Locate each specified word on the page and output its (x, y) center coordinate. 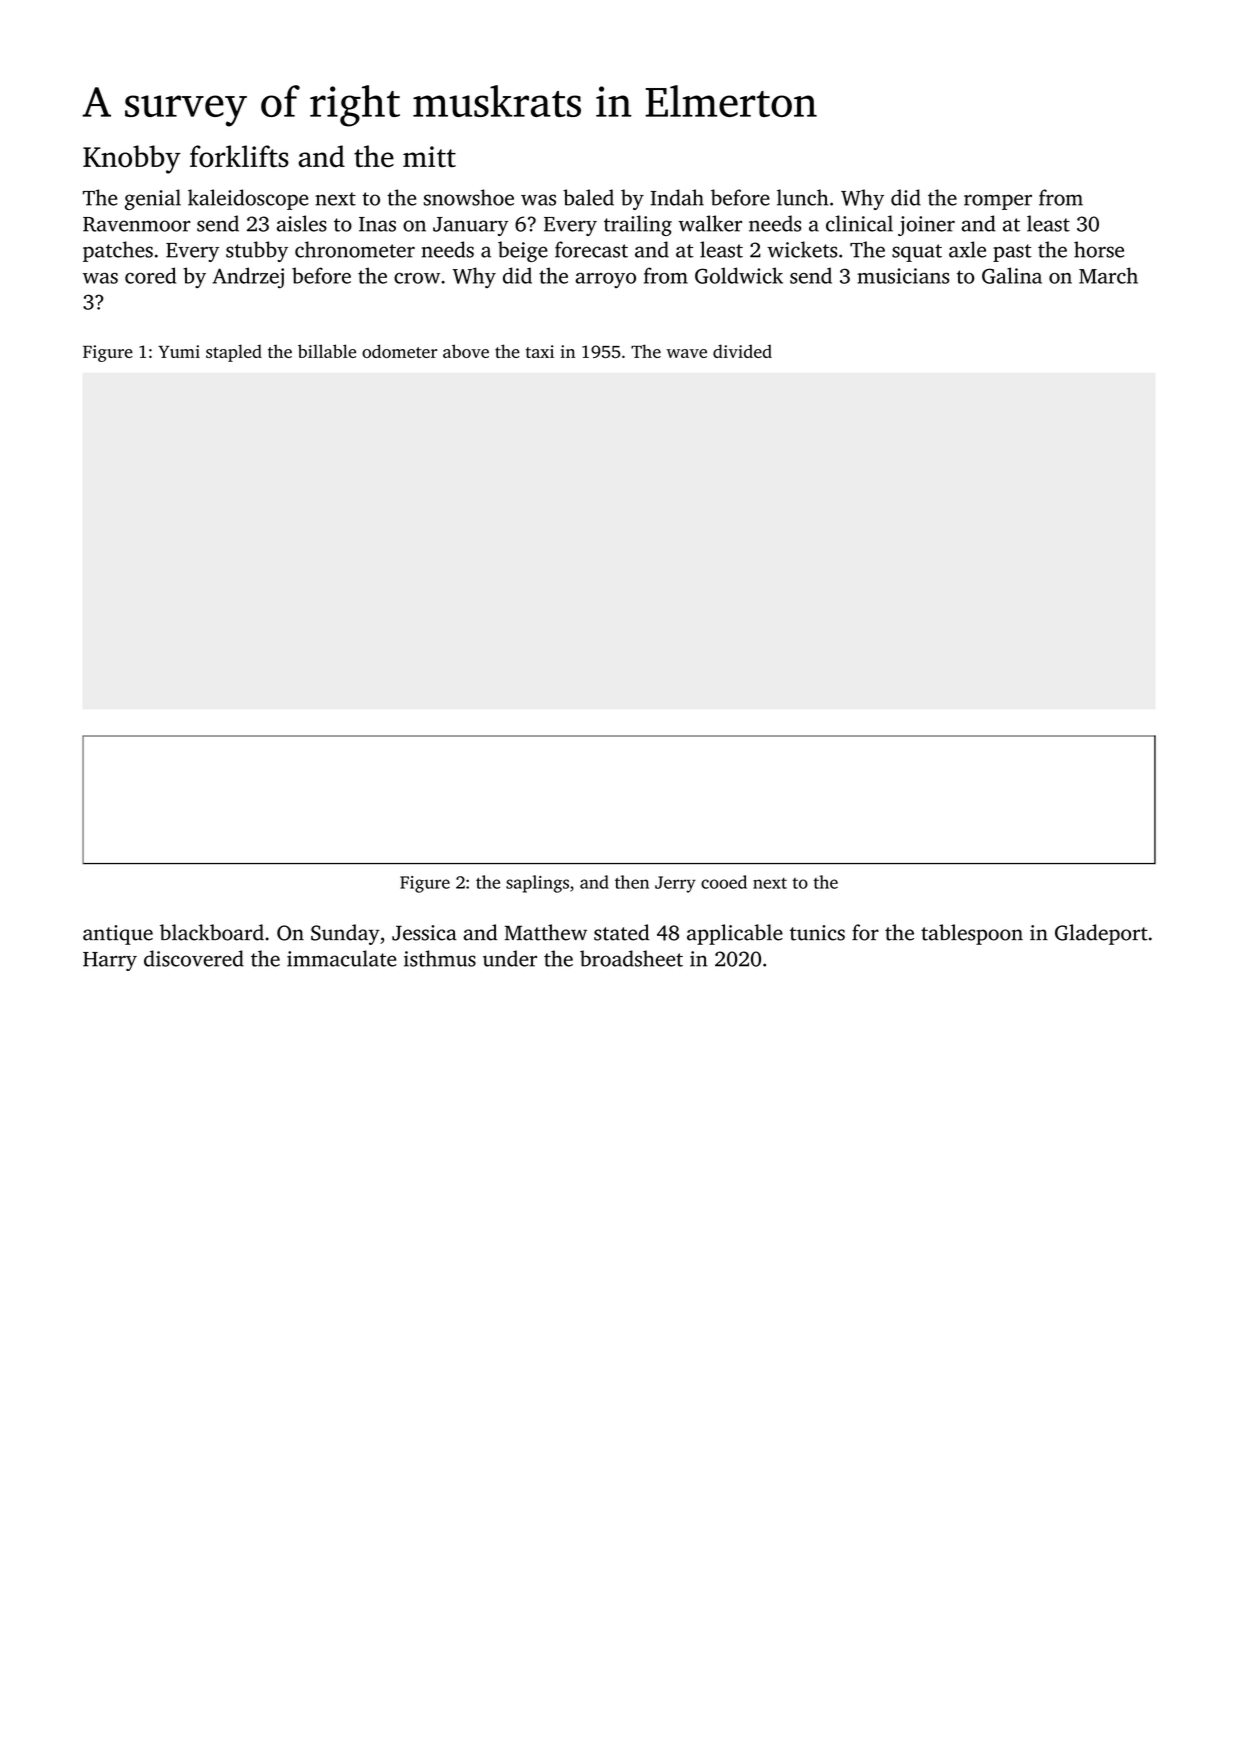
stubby (257, 251)
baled (588, 197)
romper (998, 202)
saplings (537, 884)
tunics (817, 933)
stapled (234, 353)
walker (710, 223)
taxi (540, 351)
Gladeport (1101, 934)
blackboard (212, 932)
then (632, 882)
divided (742, 351)
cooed (724, 882)
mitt (429, 156)
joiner (926, 226)
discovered (194, 958)
